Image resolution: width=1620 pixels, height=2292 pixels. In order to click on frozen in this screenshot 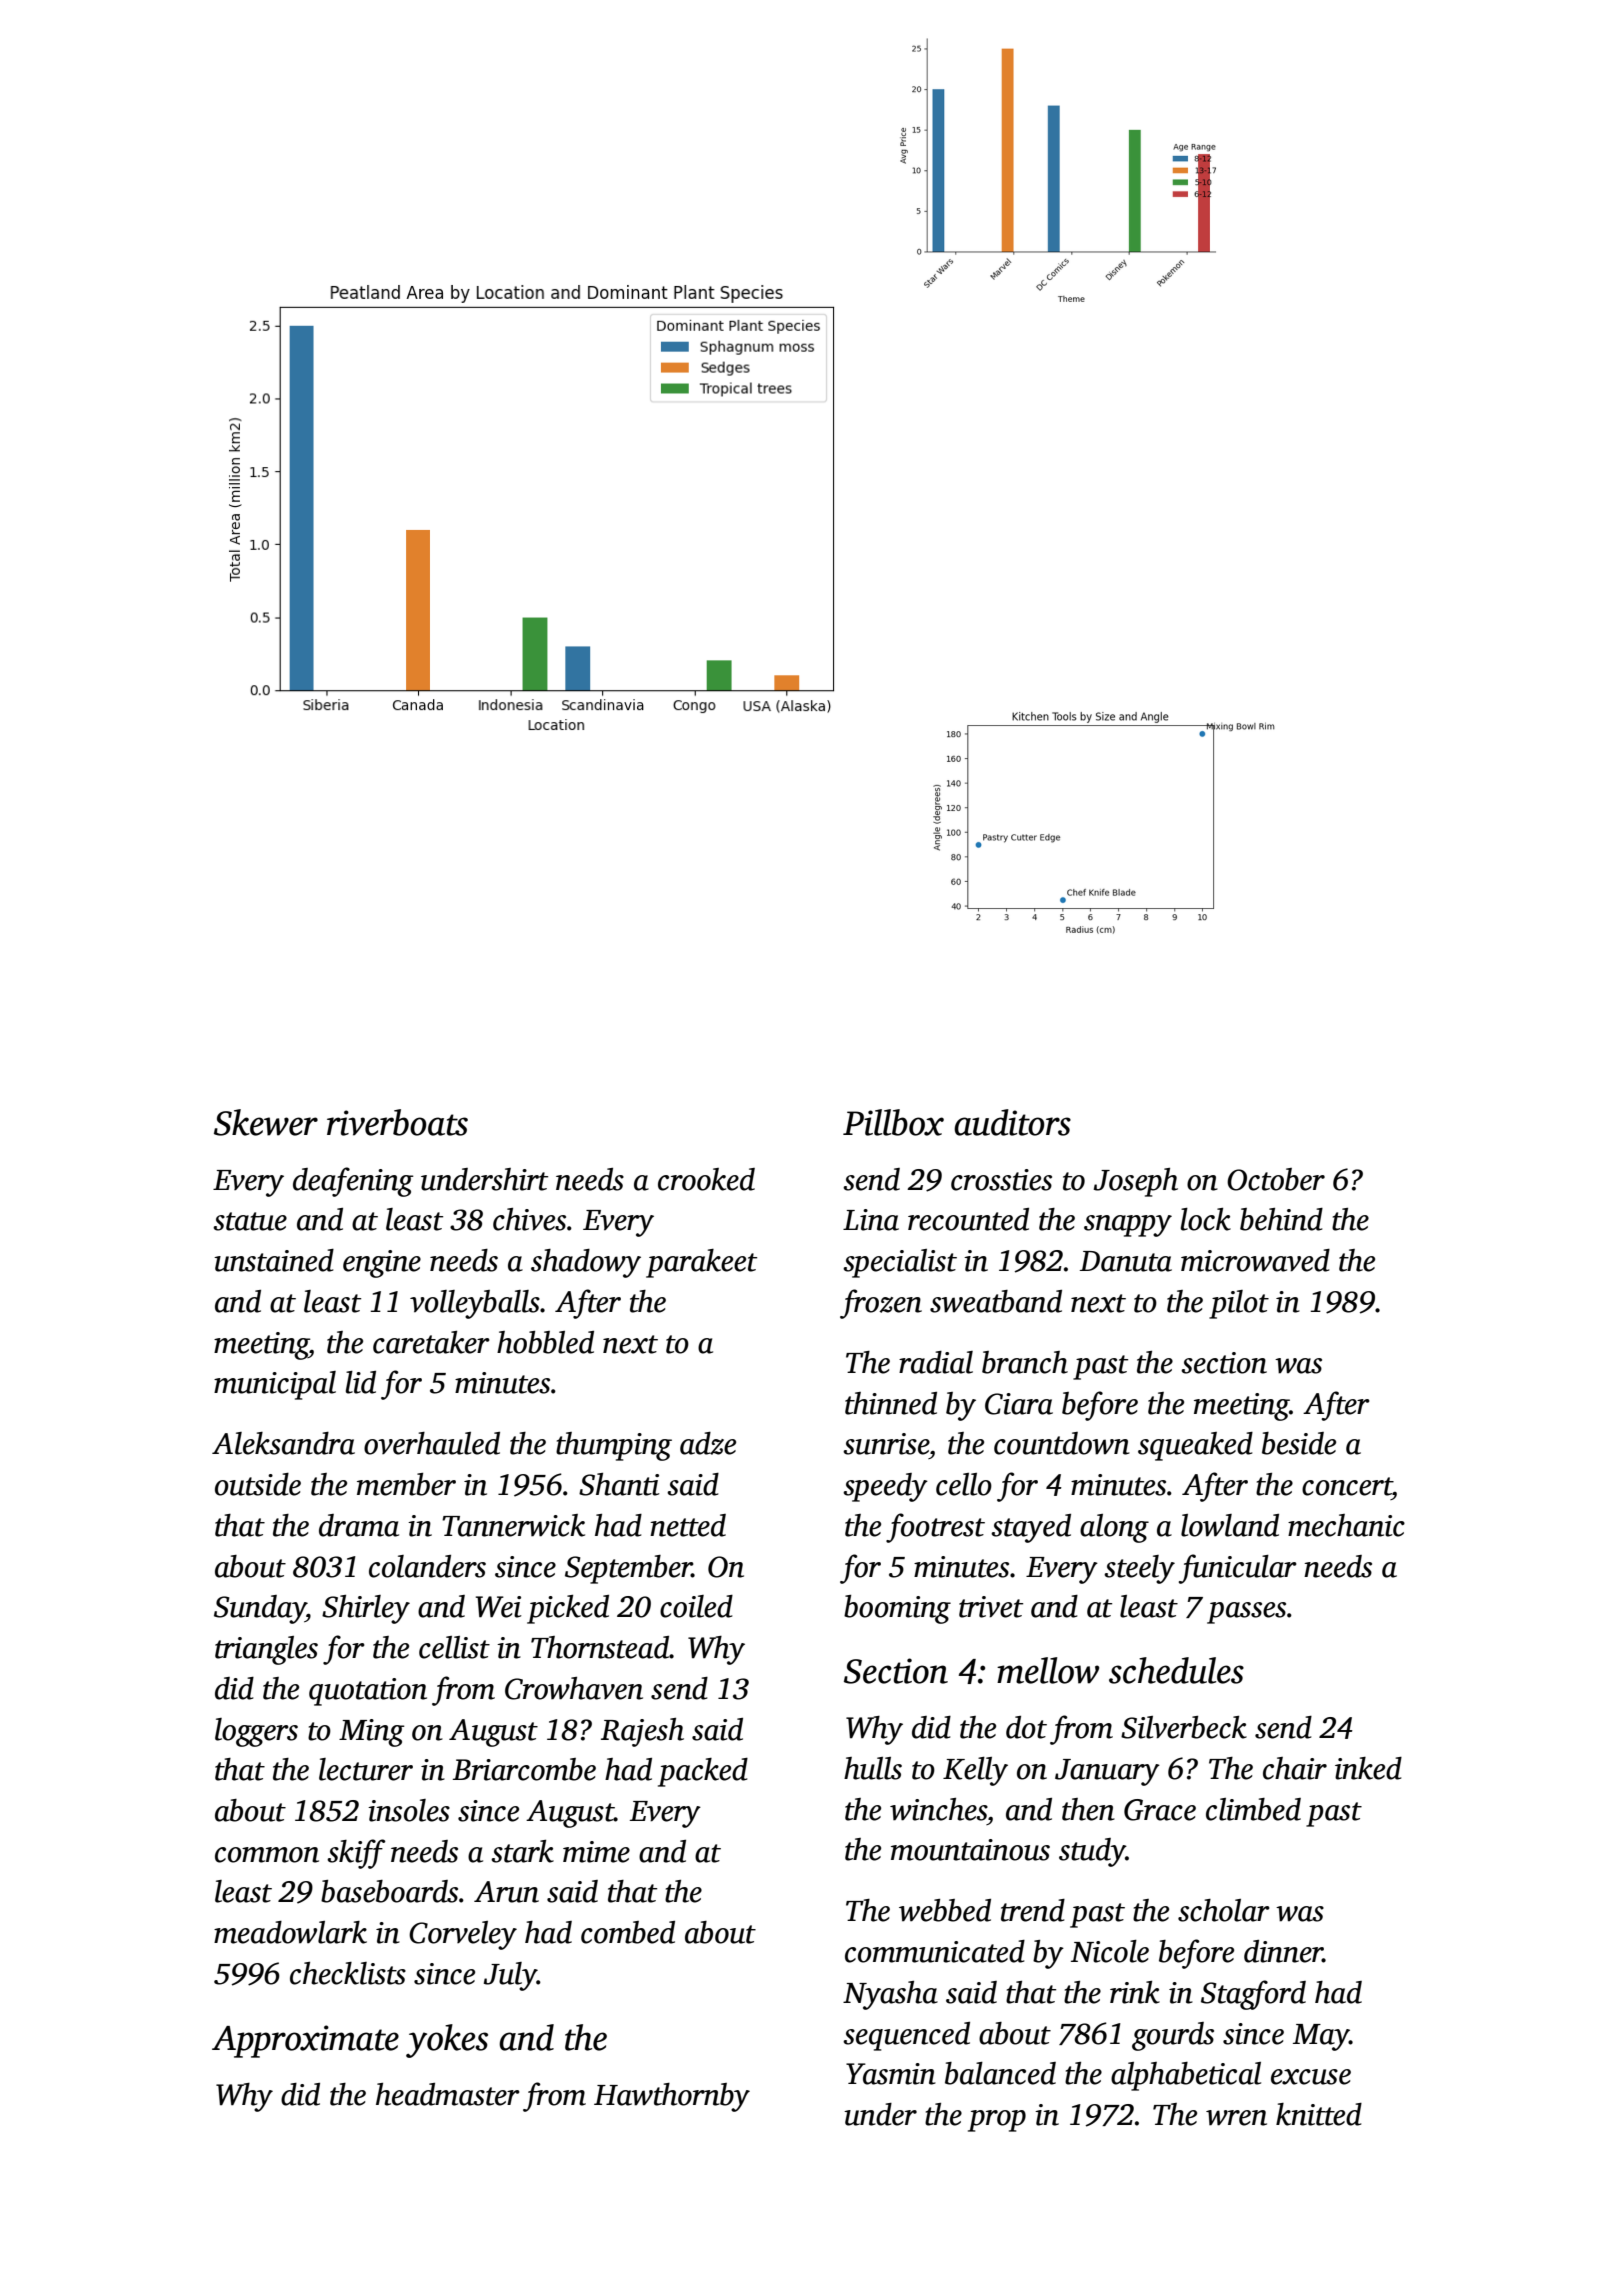, I will do `click(881, 1304)`.
